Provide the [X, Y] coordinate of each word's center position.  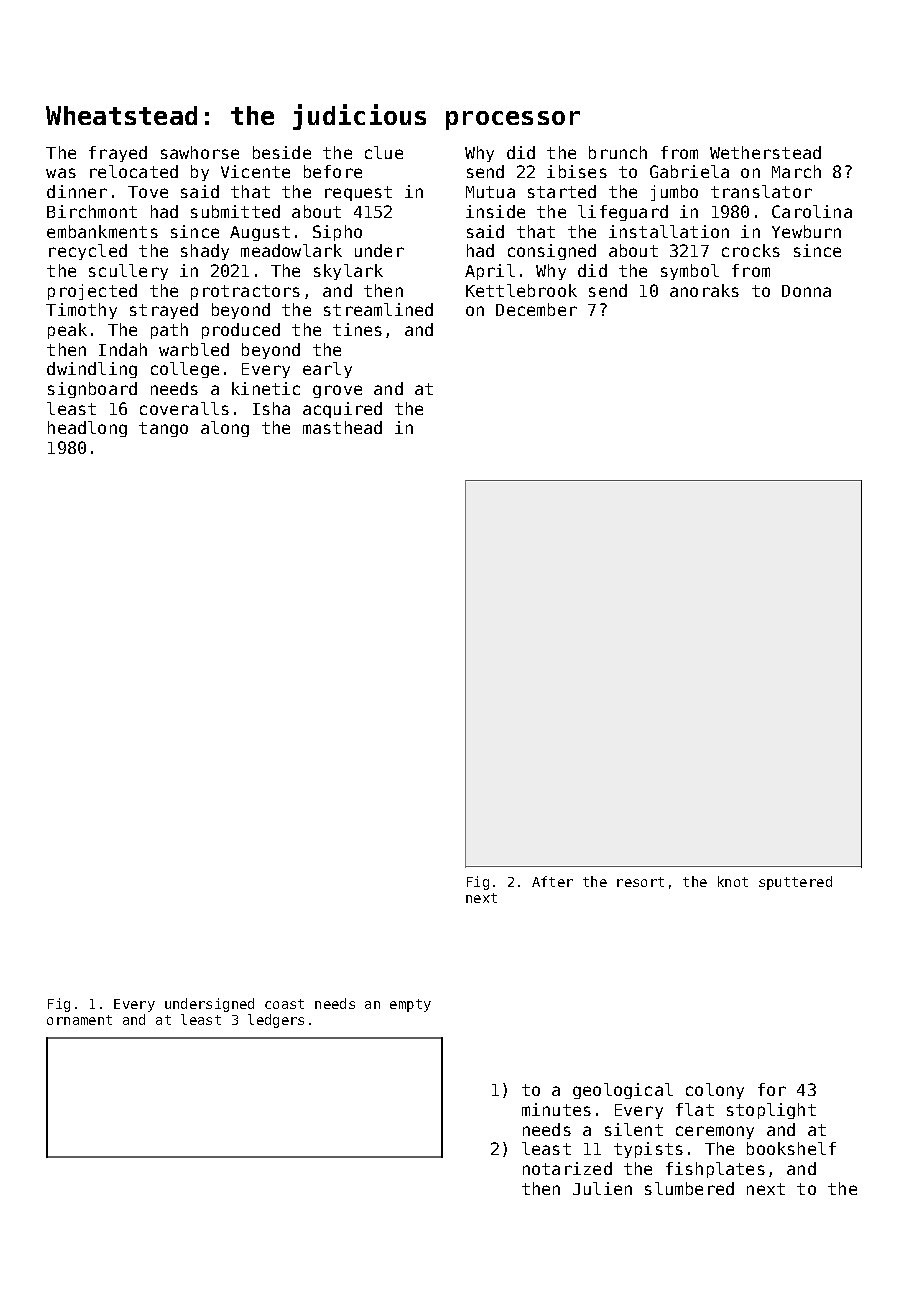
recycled [88, 252]
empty [410, 1005]
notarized [567, 1168]
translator [761, 191]
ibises [577, 171]
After [552, 881]
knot [733, 881]
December [536, 309]
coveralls [184, 408]
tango [163, 429]
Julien [602, 1188]
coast [284, 1004]
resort [640, 882]
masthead [342, 427]
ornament [79, 1020]
